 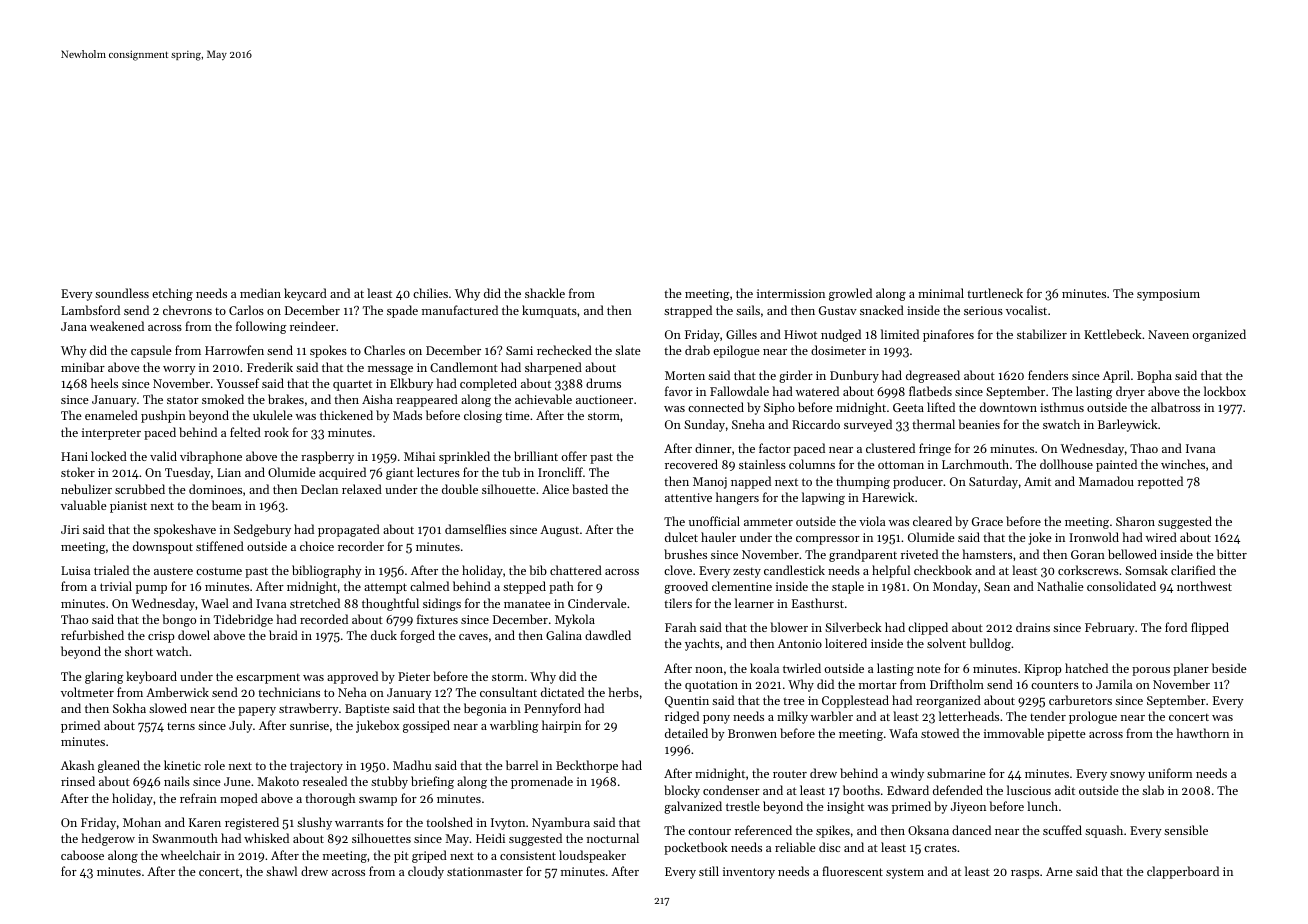 What do you see at coordinates (281, 871) in the page?
I see `shawl` at bounding box center [281, 871].
